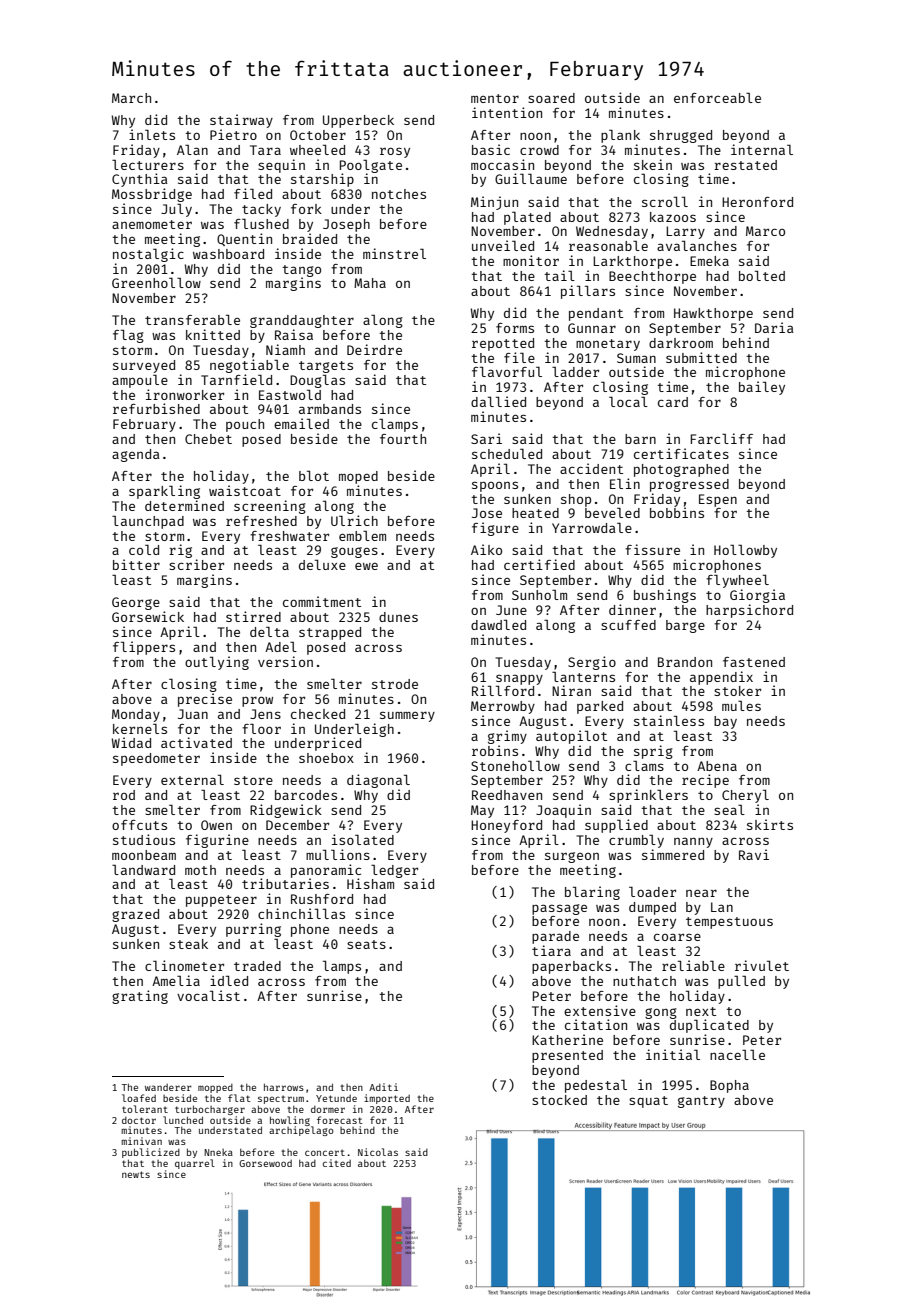 The image size is (908, 1316). What do you see at coordinates (495, 98) in the page?
I see `mentor` at bounding box center [495, 98].
